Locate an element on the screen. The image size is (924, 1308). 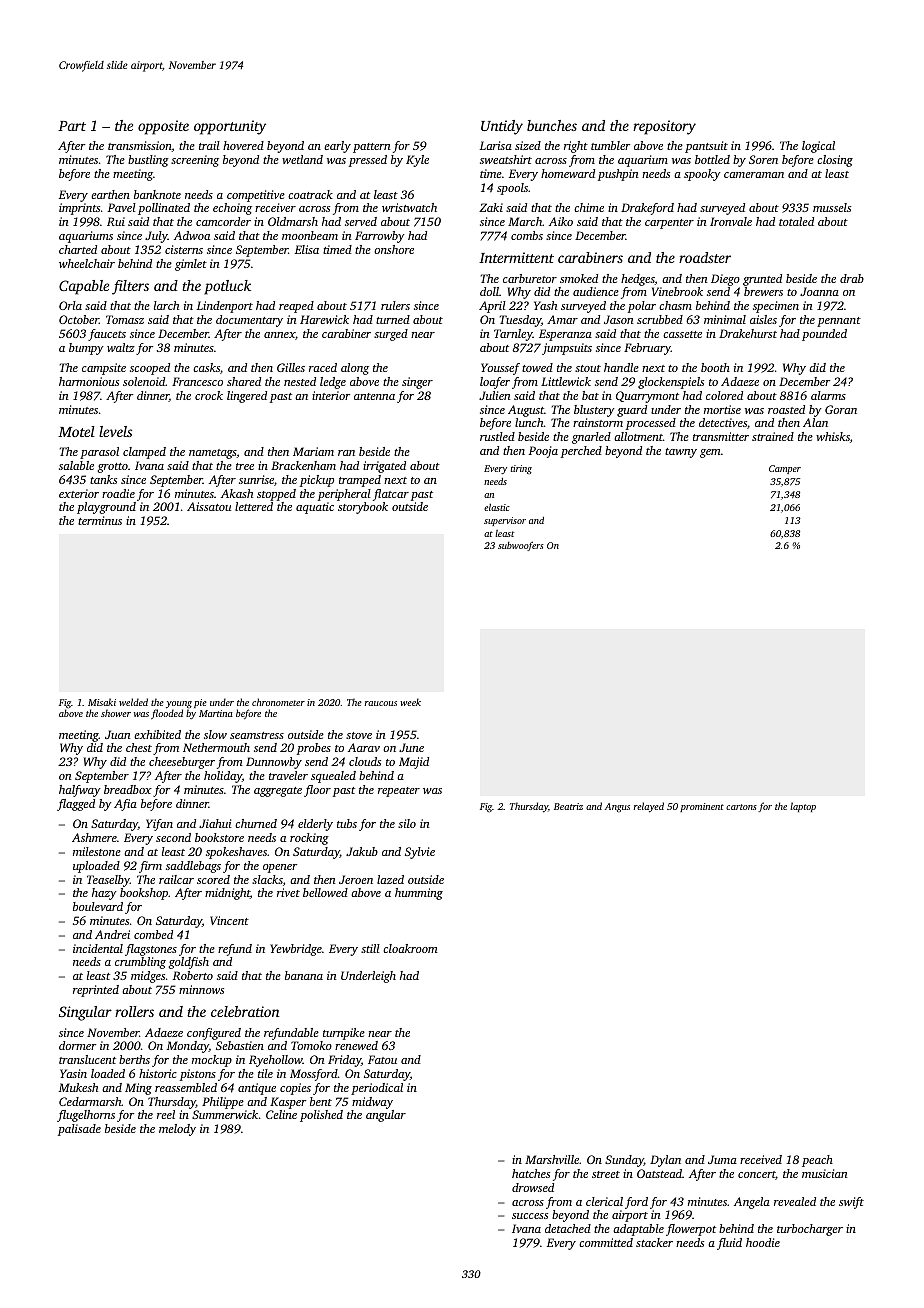
repeater is located at coordinates (399, 792).
